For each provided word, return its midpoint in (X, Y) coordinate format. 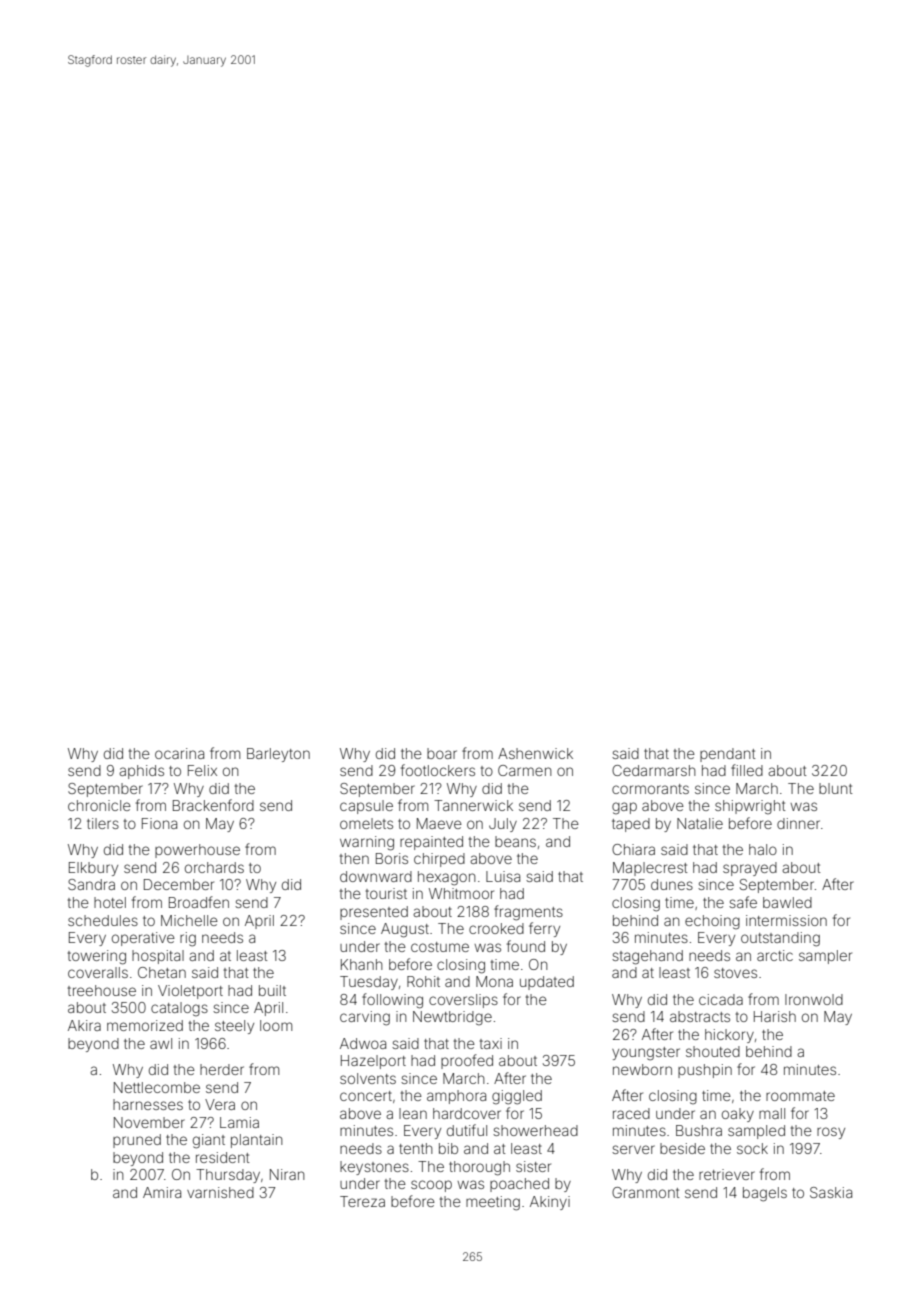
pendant (728, 755)
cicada (721, 999)
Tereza (362, 1201)
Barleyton (278, 755)
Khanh (362, 964)
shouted (713, 1051)
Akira (84, 1025)
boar (442, 753)
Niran (287, 1174)
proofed (467, 1061)
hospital (158, 957)
